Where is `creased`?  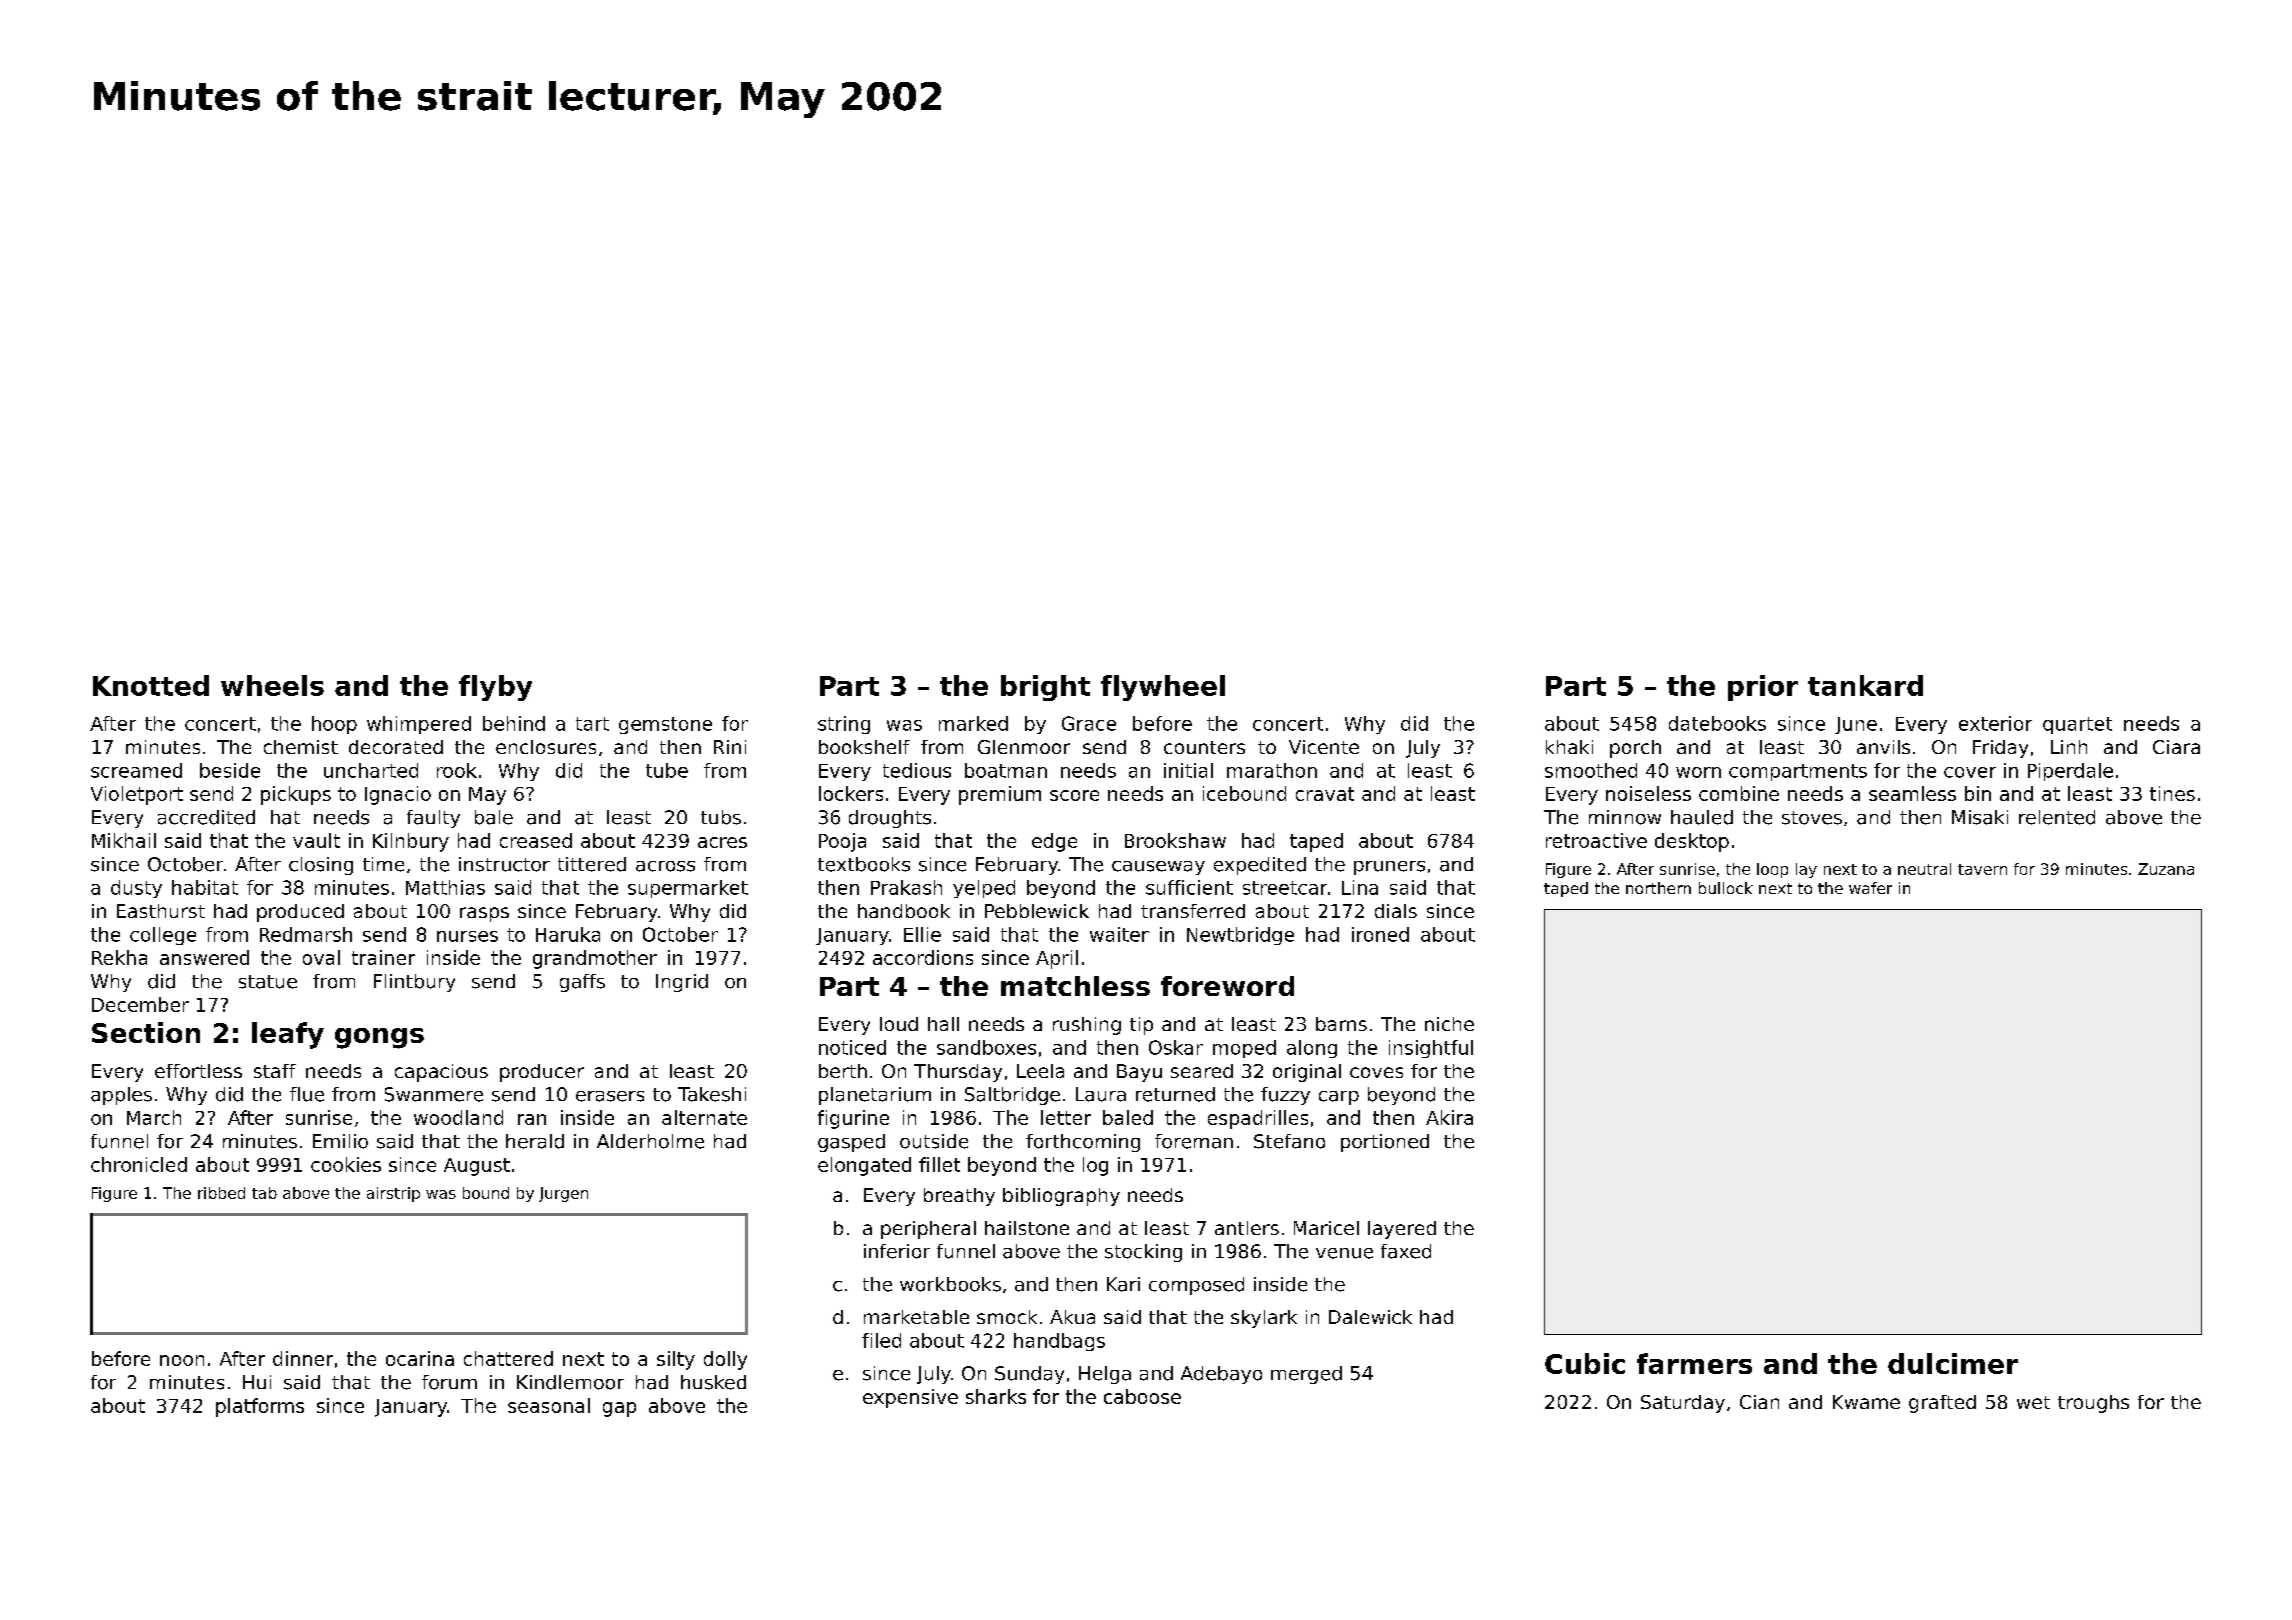
creased is located at coordinates (536, 840).
